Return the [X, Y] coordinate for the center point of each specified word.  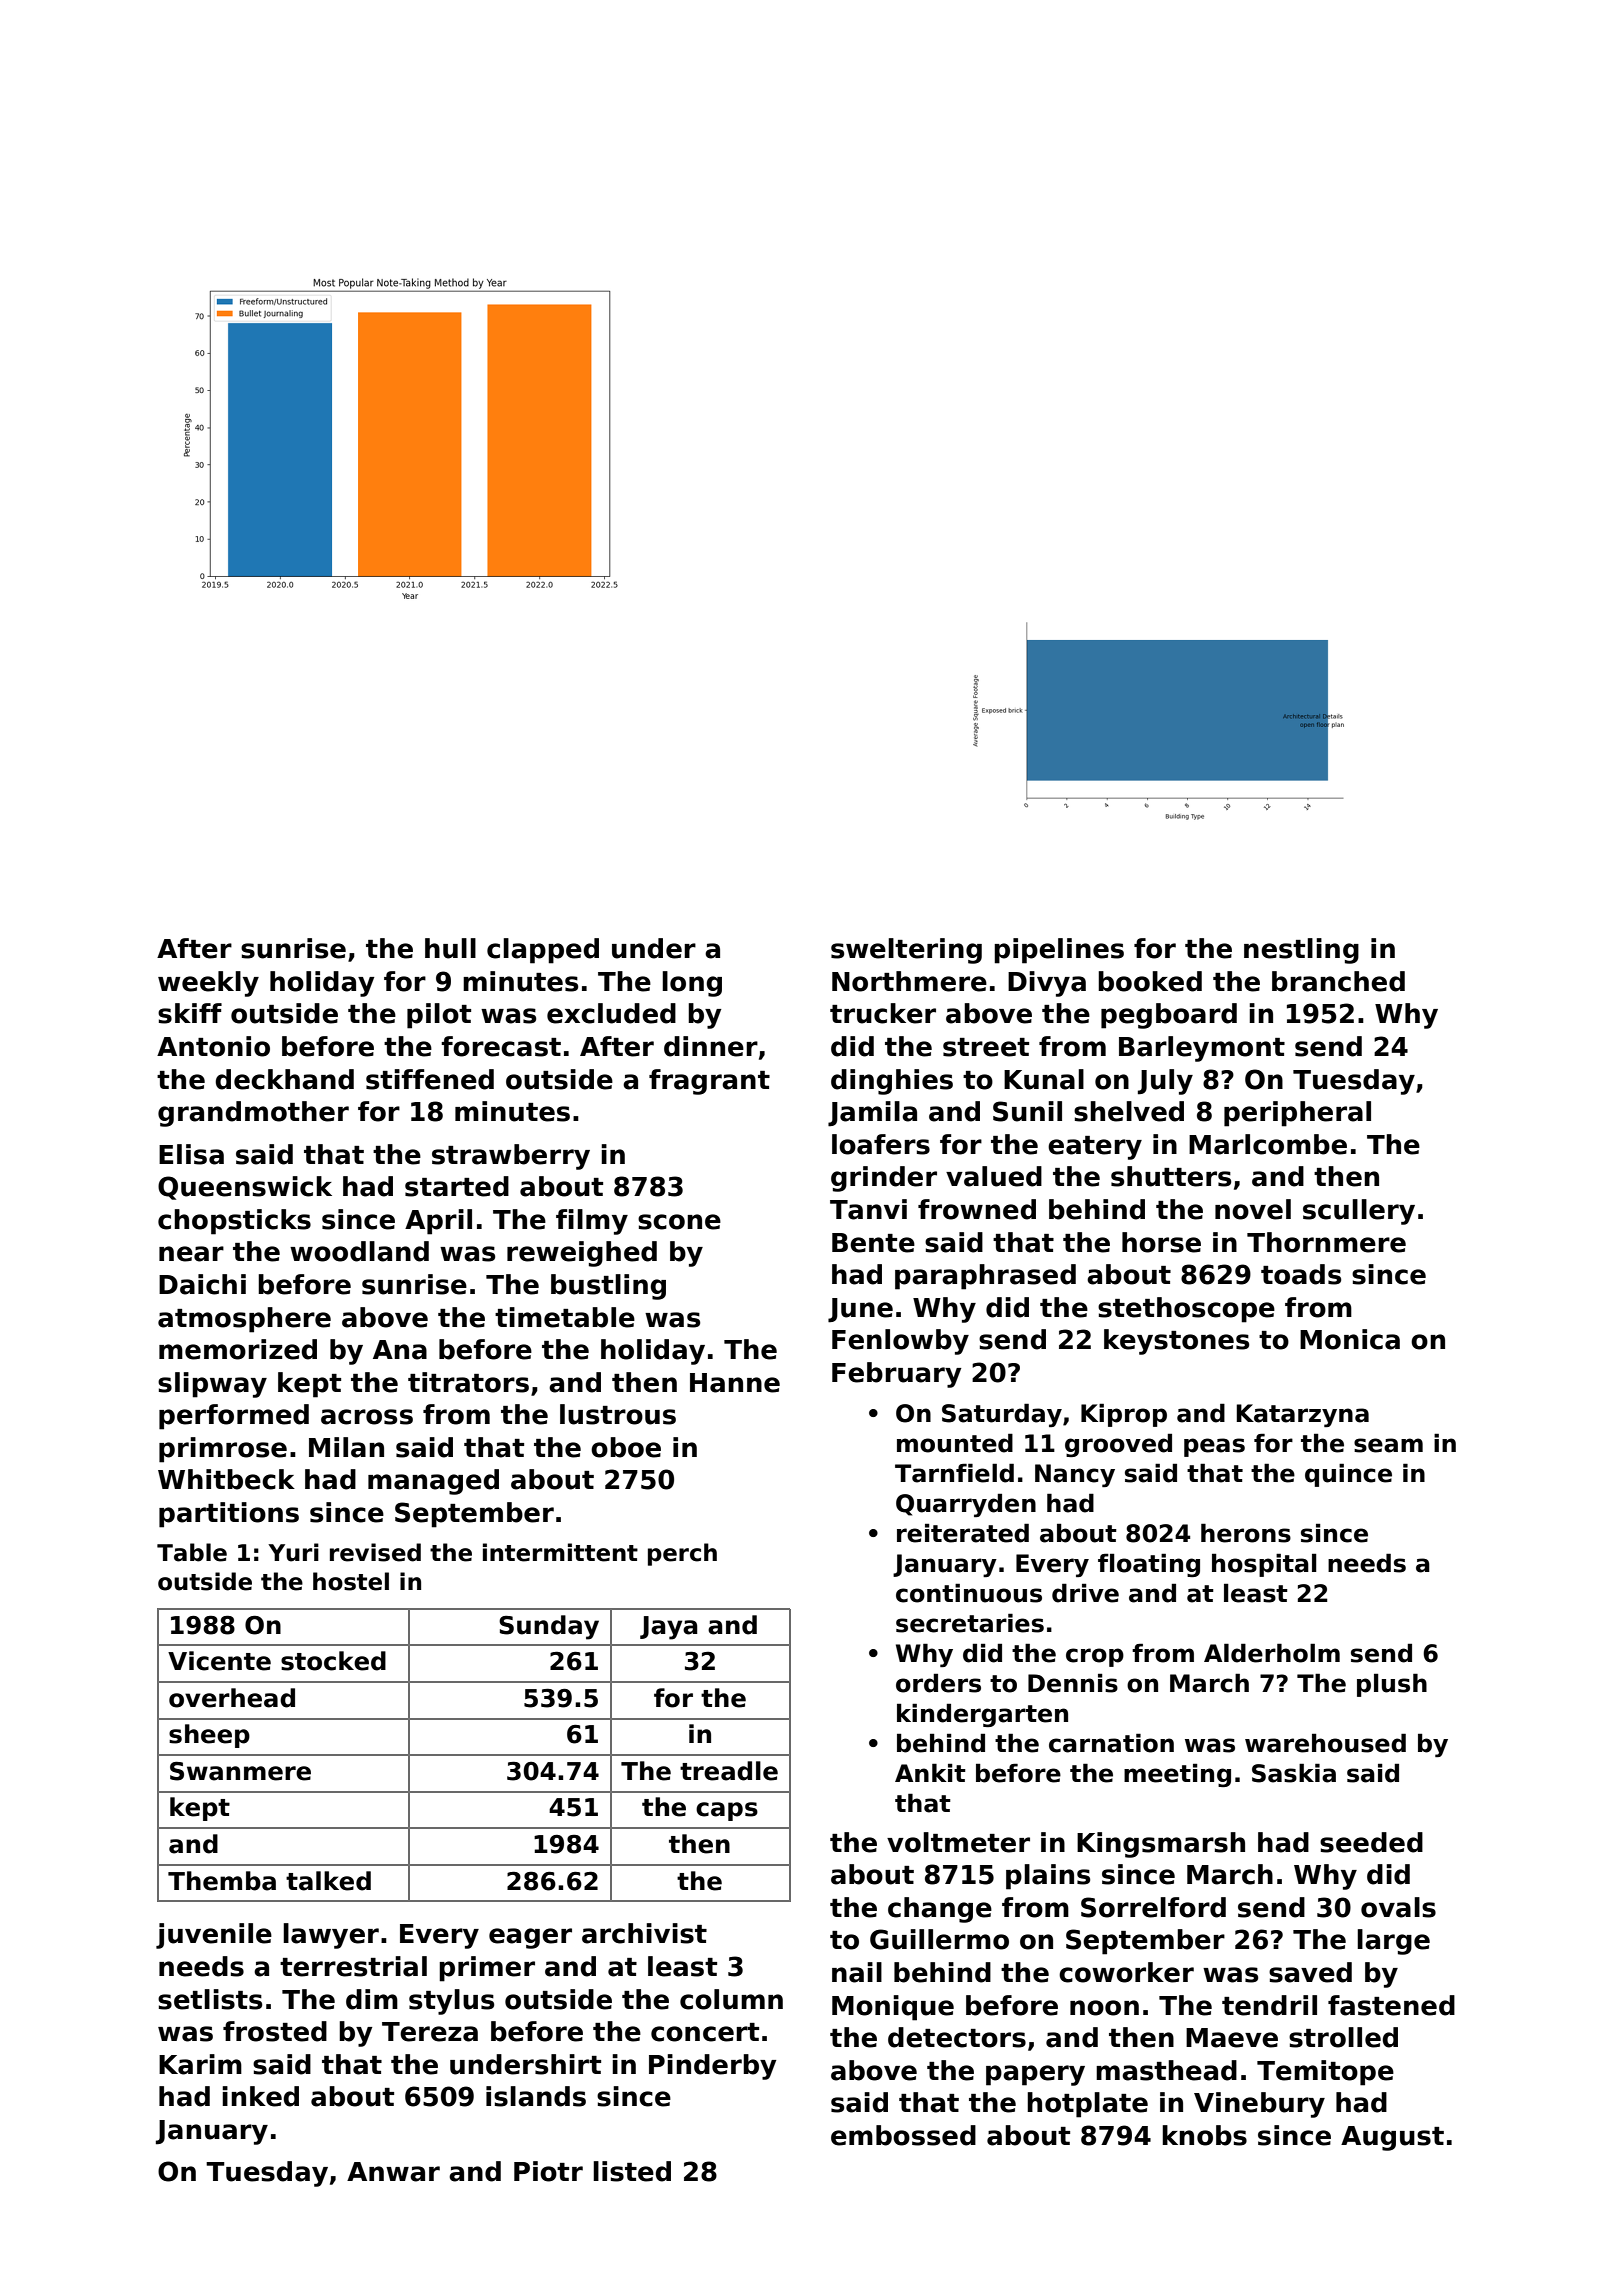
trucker [883, 1013]
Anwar [393, 2172]
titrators [468, 1382]
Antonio [213, 1046]
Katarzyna [1303, 1415]
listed [632, 2171]
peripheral [1297, 1114]
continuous [969, 1593]
